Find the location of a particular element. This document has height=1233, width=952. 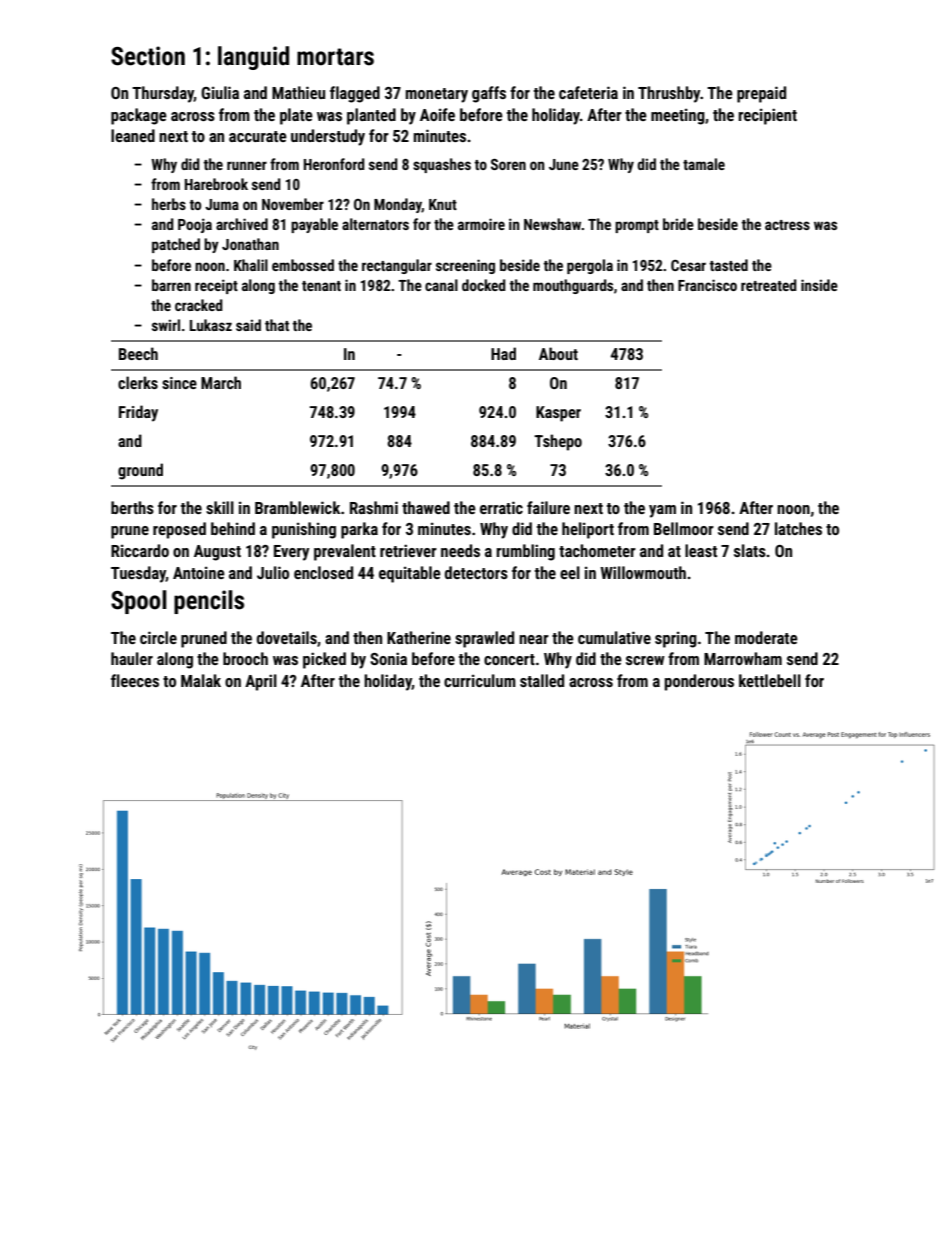

herbs is located at coordinates (169, 204).
